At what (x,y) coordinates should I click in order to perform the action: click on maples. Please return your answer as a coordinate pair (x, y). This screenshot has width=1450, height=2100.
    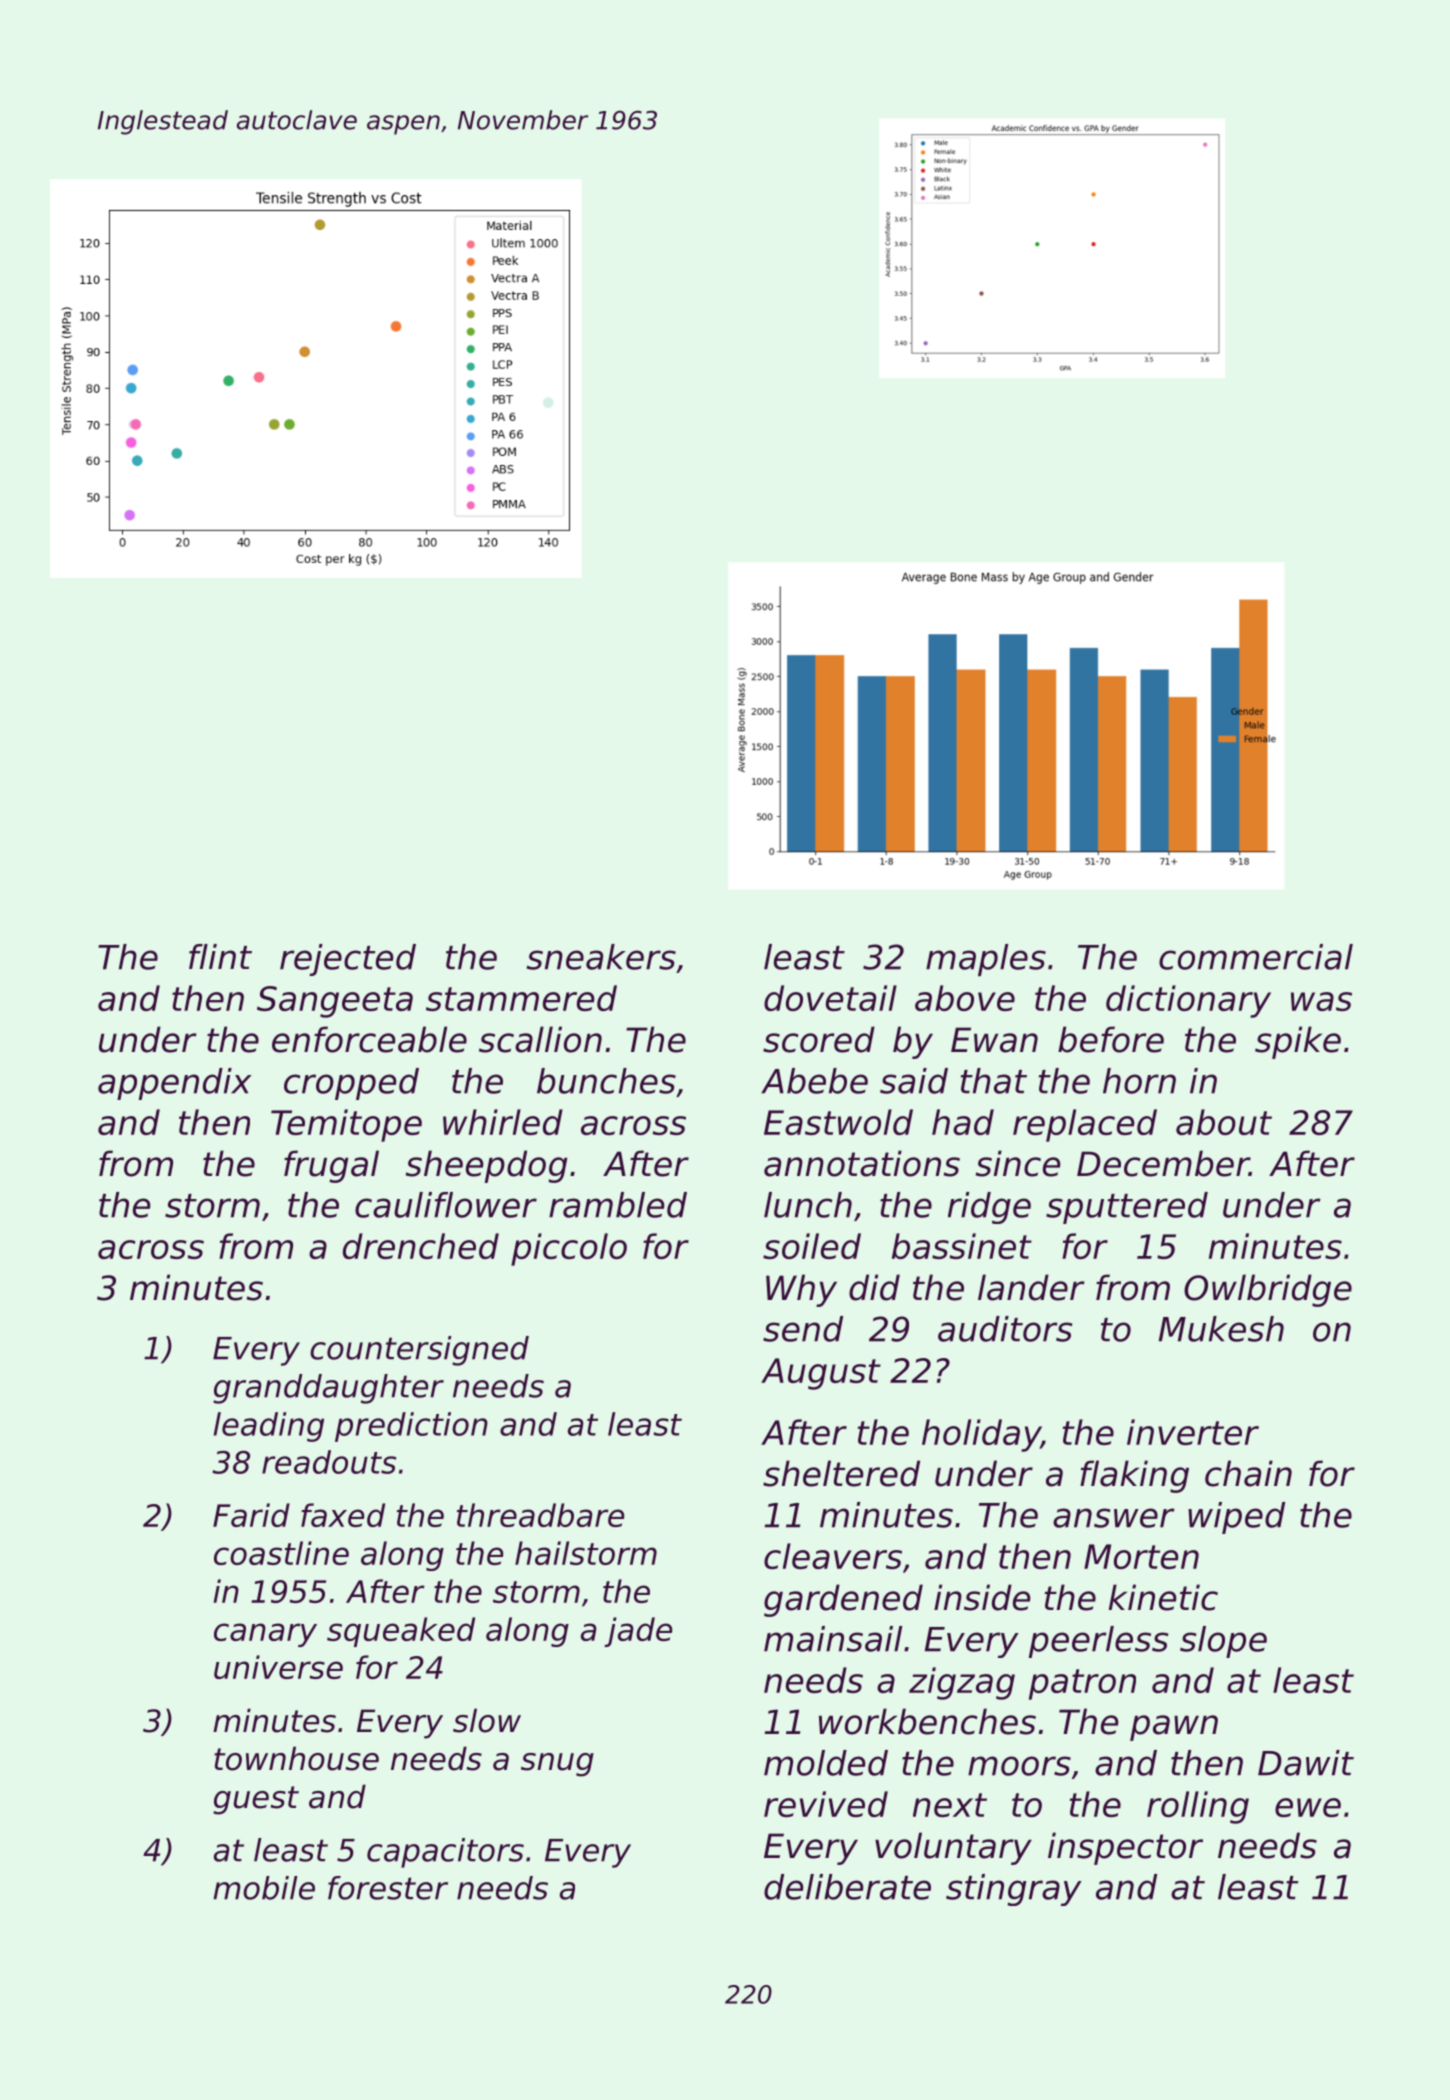
    Looking at the image, I should click on (986, 960).
